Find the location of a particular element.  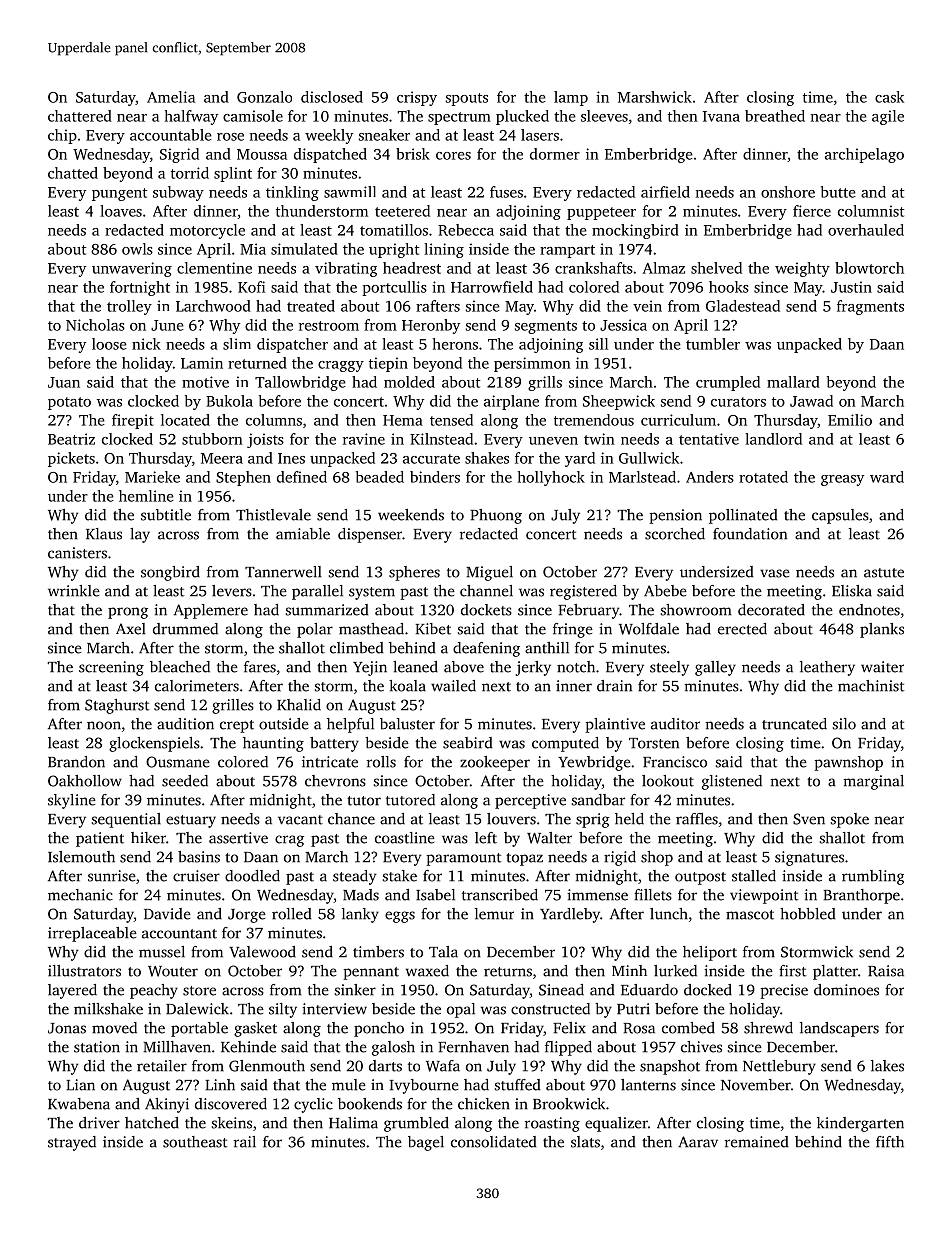

lamp is located at coordinates (571, 98).
